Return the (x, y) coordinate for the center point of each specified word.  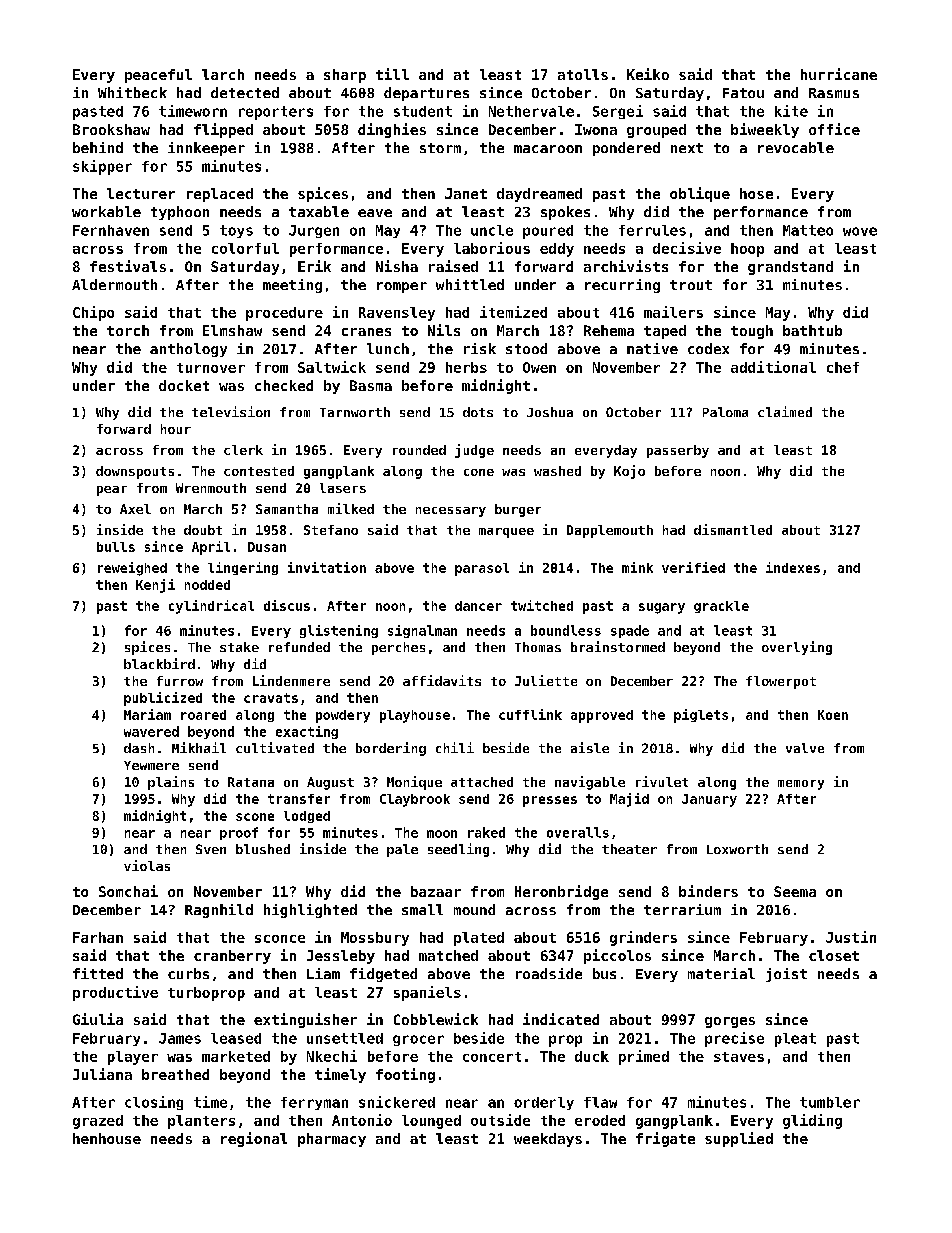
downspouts (135, 472)
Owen (539, 367)
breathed (175, 1074)
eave (375, 213)
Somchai (128, 891)
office (834, 129)
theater (629, 849)
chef (843, 367)
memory (801, 785)
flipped (223, 130)
